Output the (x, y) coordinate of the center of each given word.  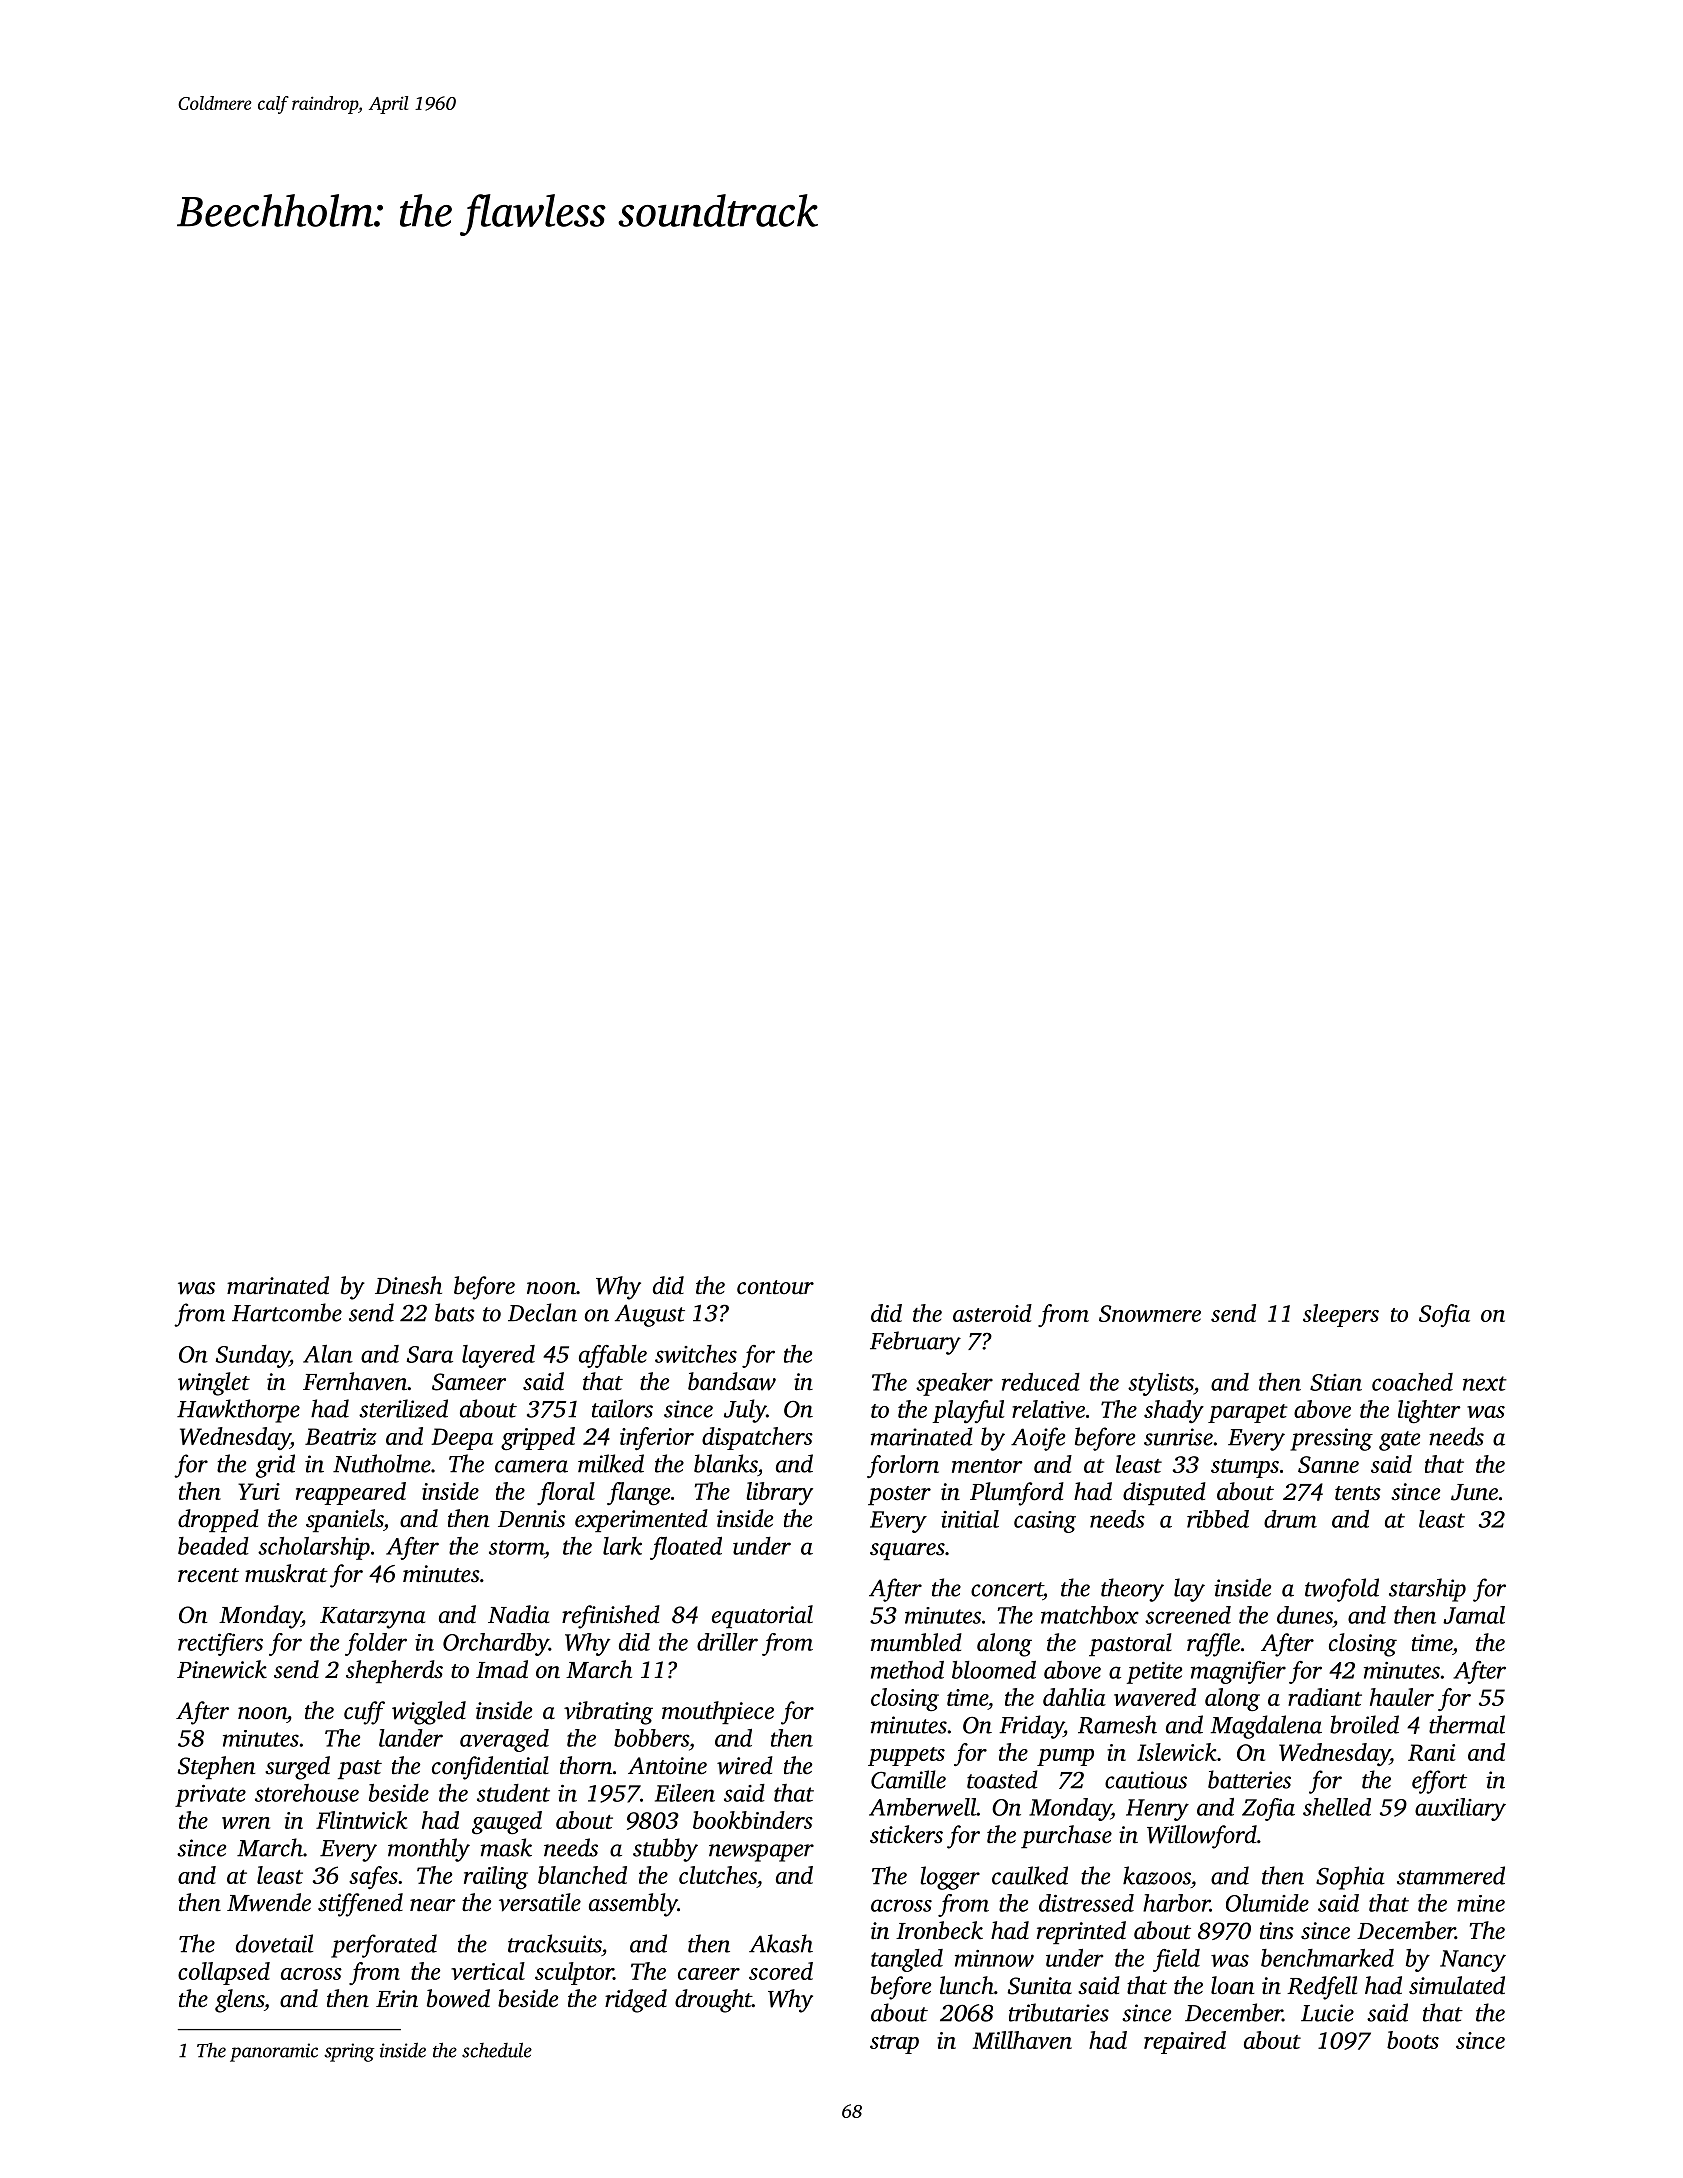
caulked (1030, 1875)
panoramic (274, 2052)
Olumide (1267, 1903)
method (907, 1670)
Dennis (531, 1519)
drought (713, 2001)
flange (638, 1493)
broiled (1364, 1724)
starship (1427, 1590)
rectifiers (220, 1644)
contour (775, 1287)
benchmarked (1327, 1958)
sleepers (1341, 1315)
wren (246, 1823)
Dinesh (408, 1285)
